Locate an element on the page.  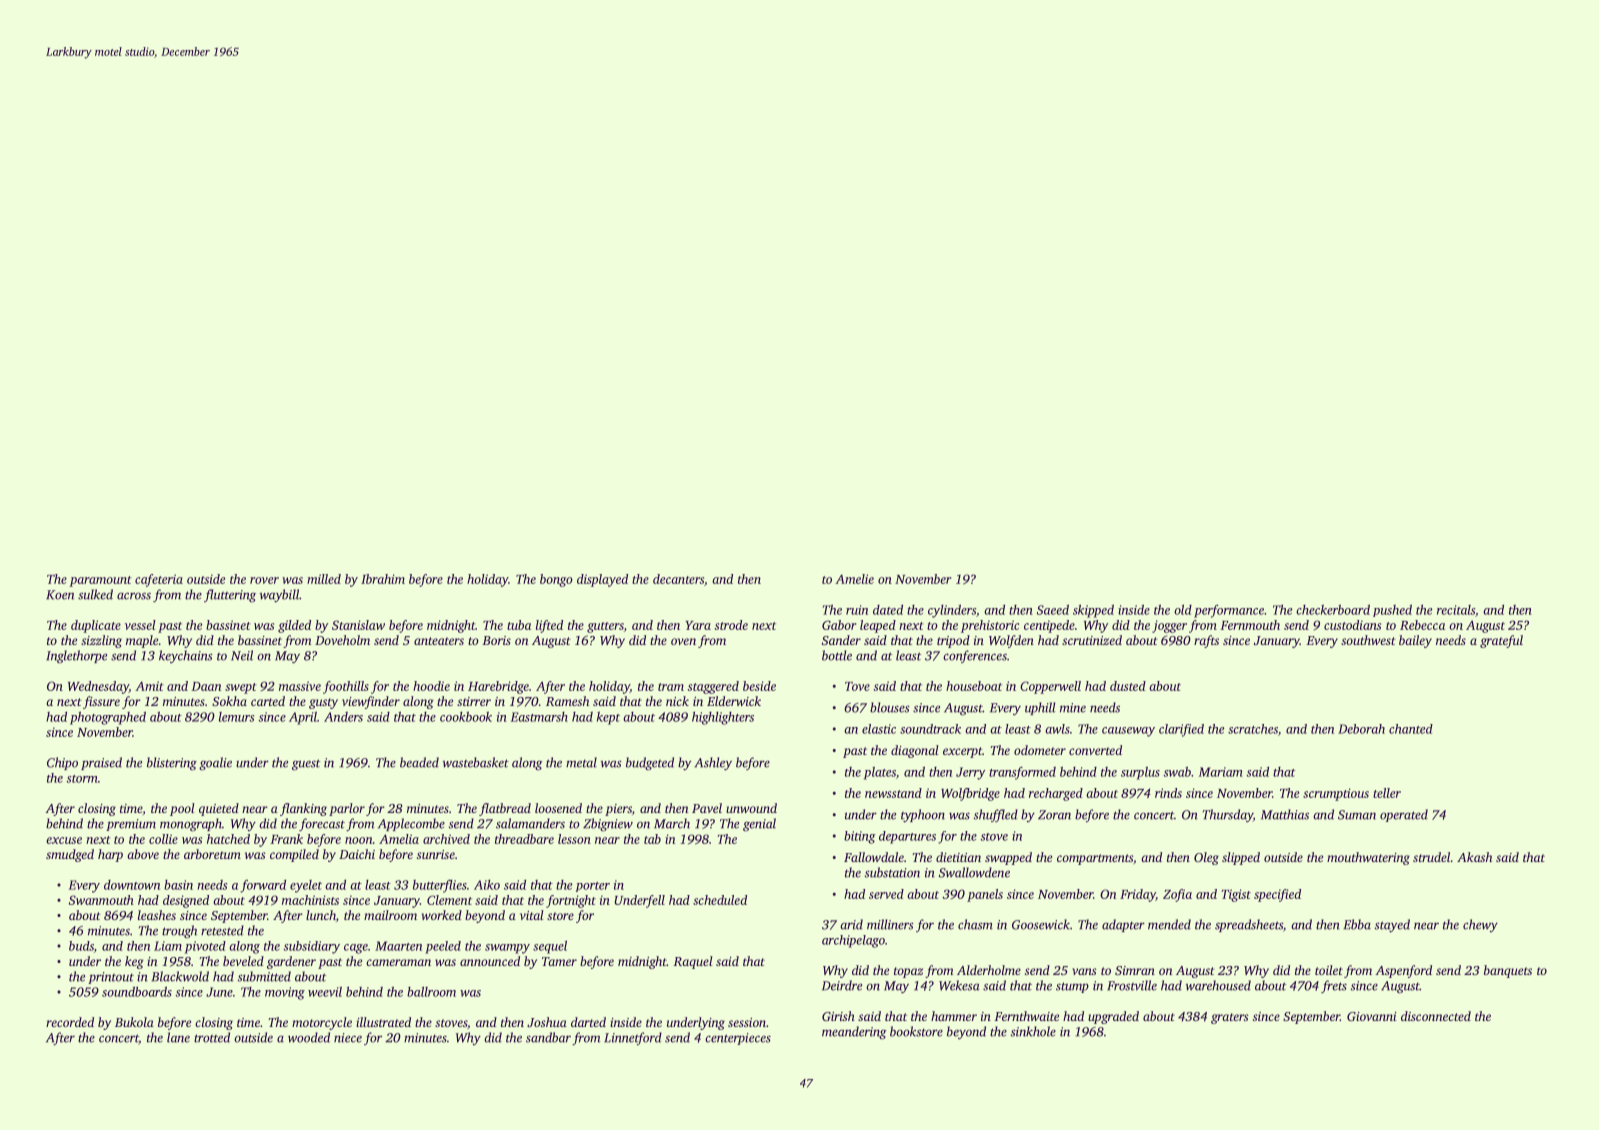
Wednesday is located at coordinates (98, 687).
